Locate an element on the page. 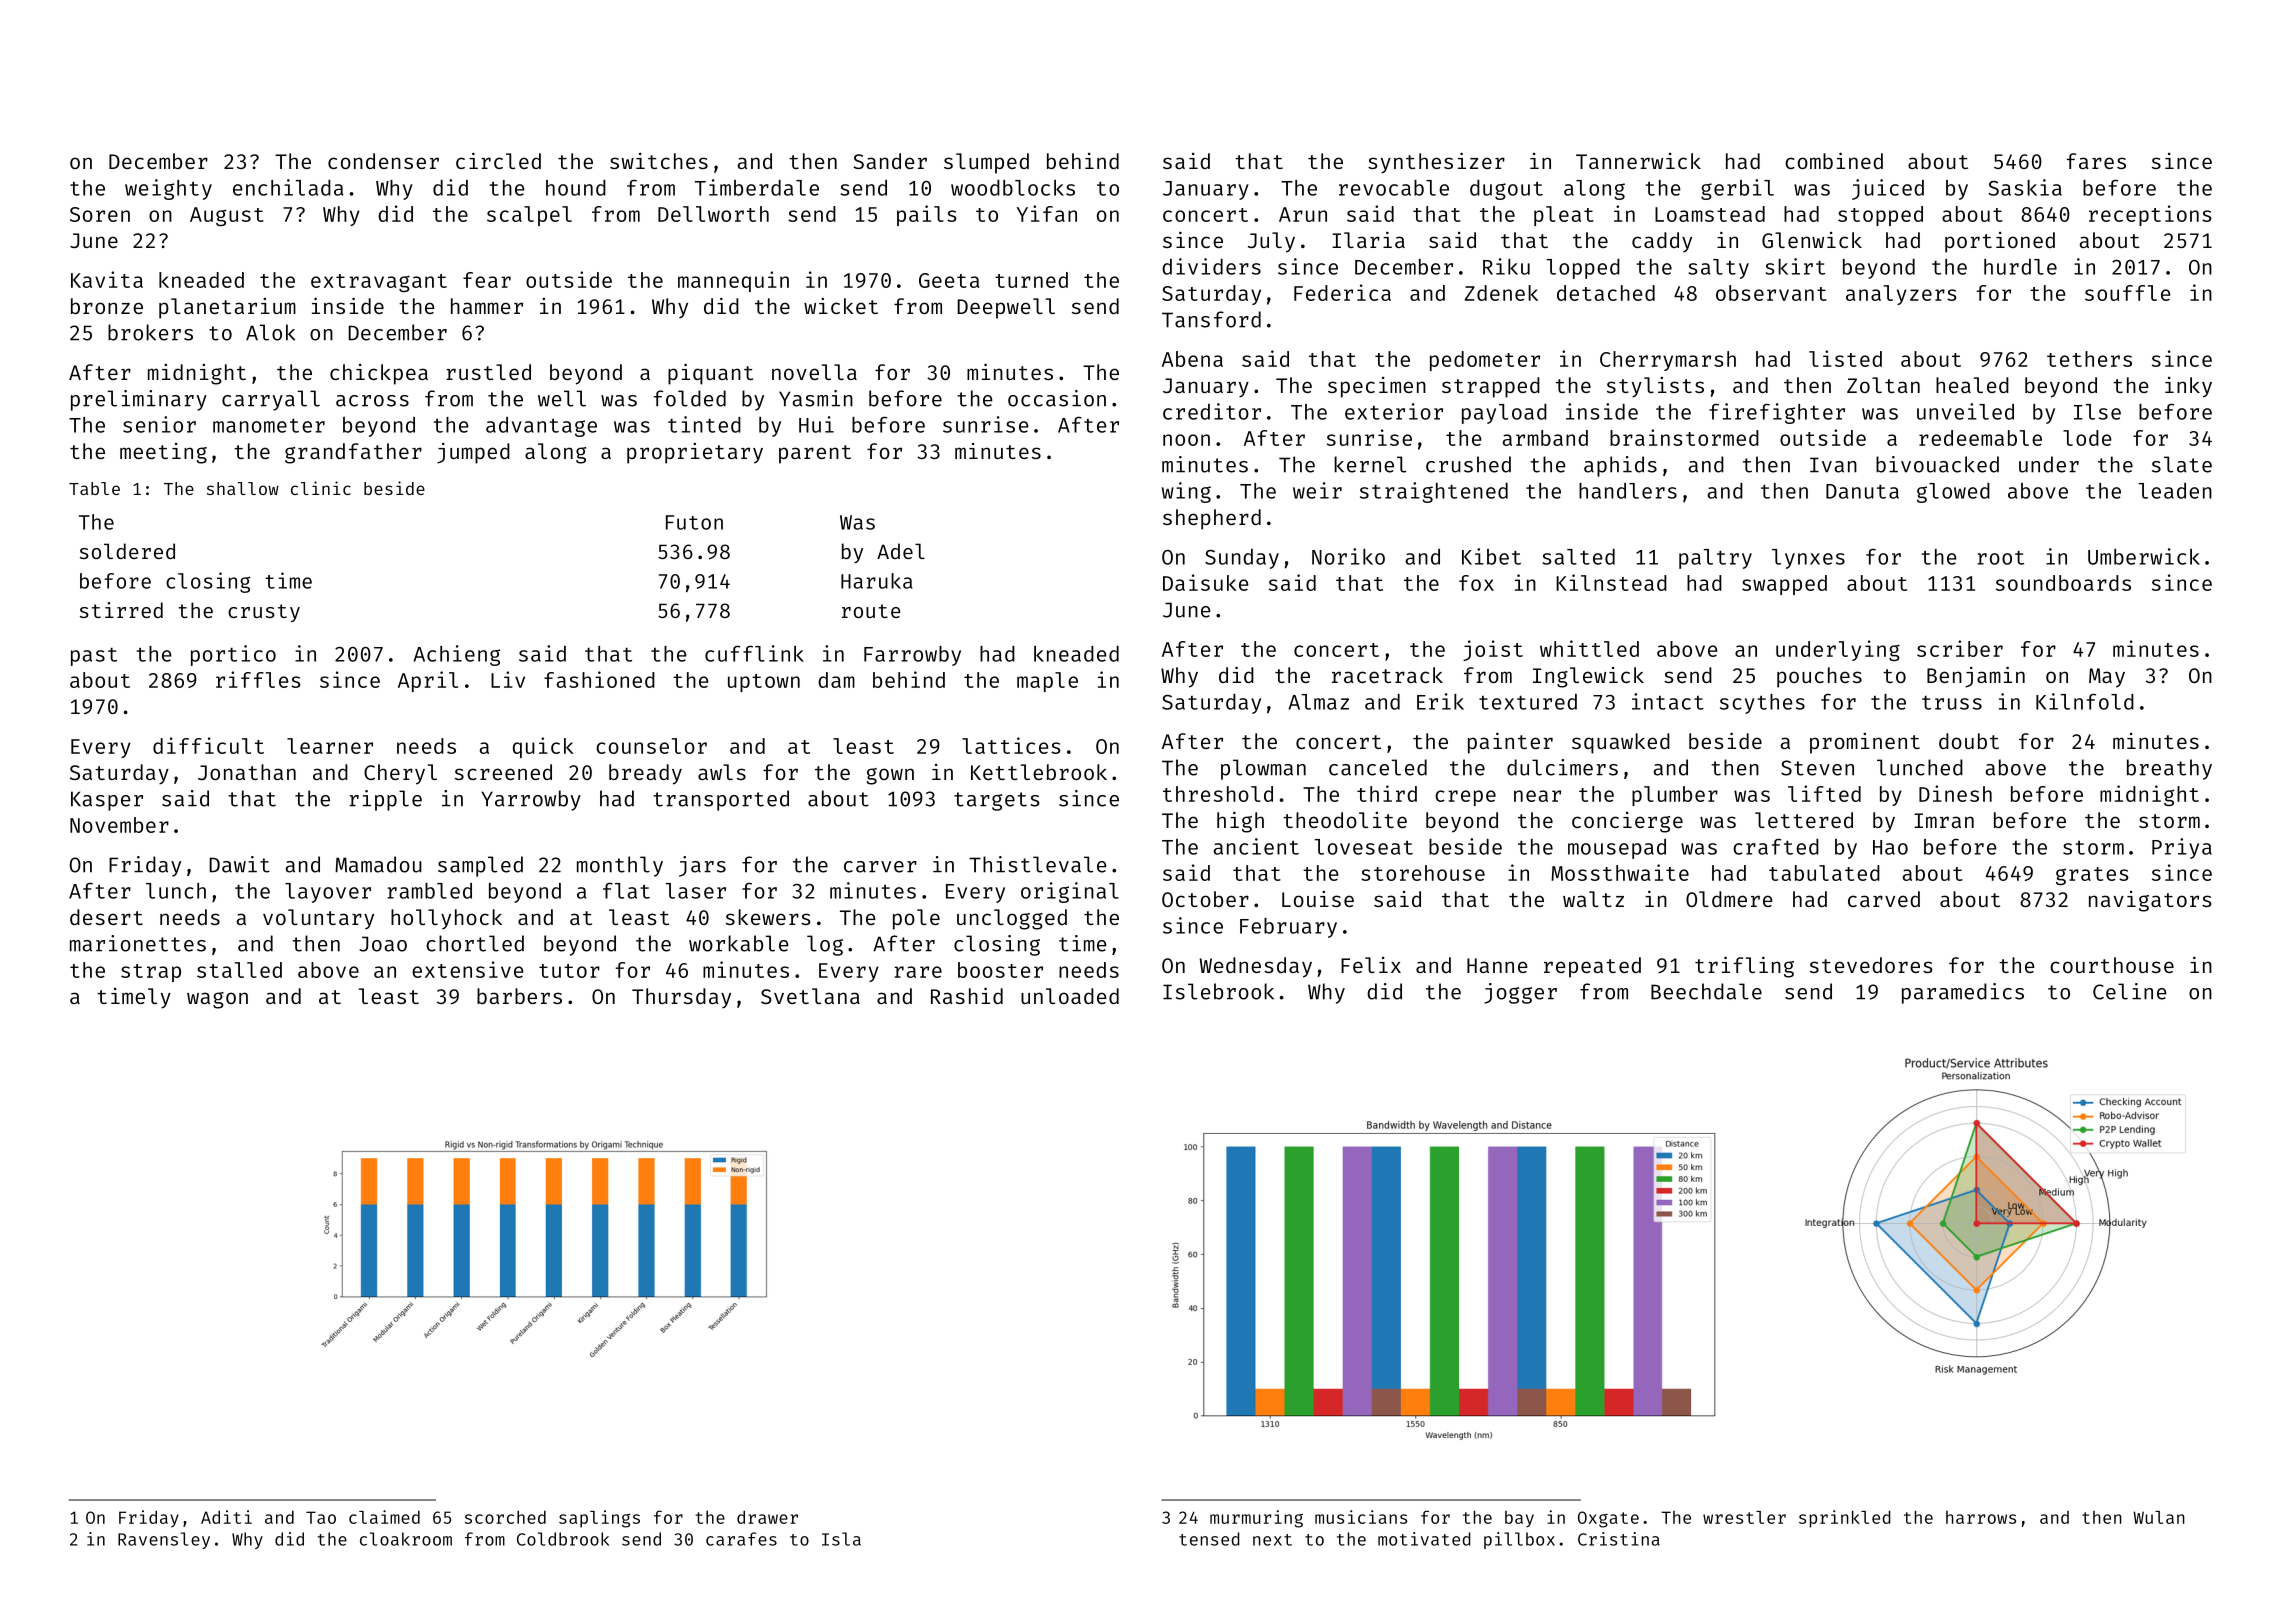  Ravensley is located at coordinates (164, 1540).
